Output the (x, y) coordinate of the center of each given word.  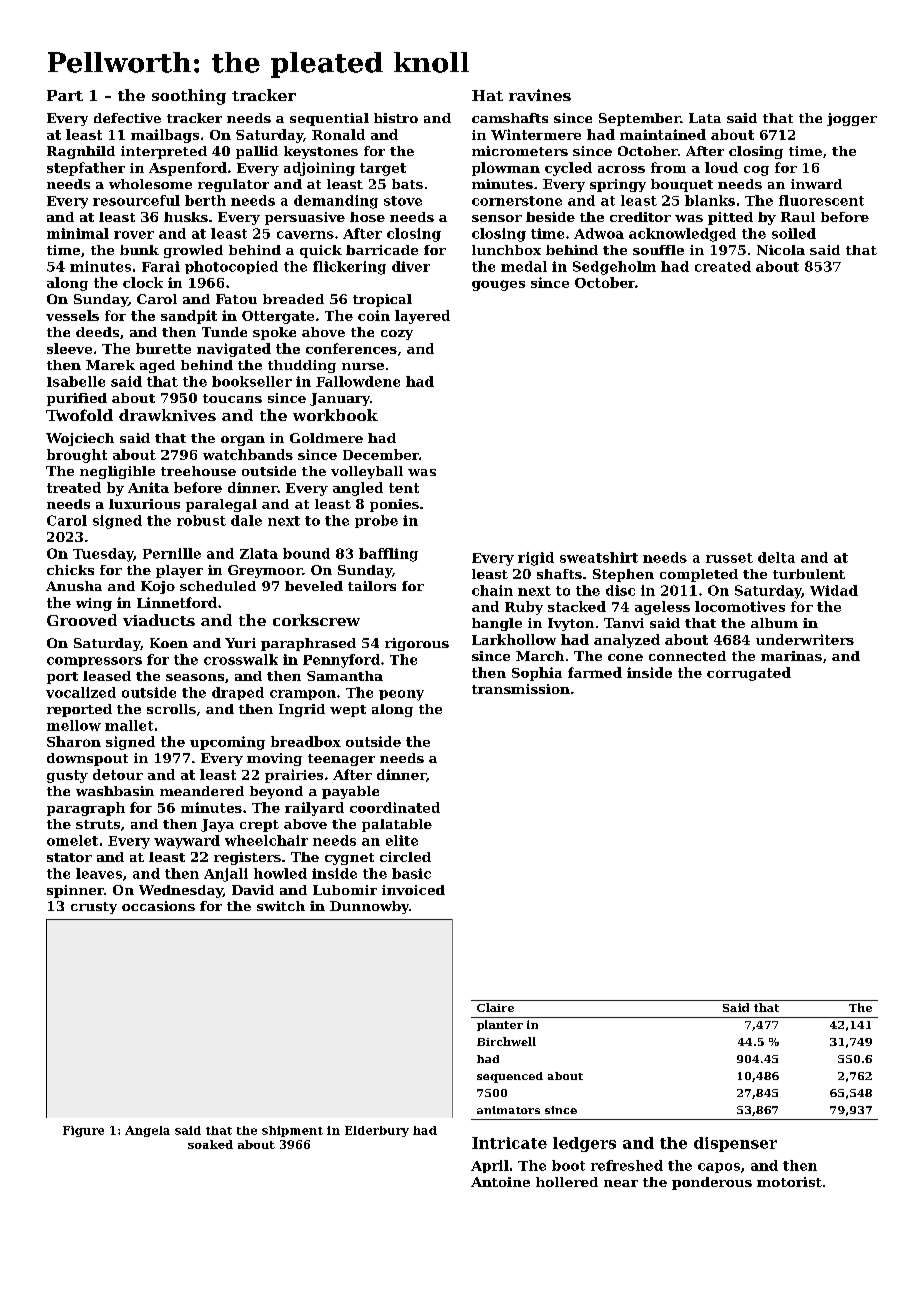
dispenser (735, 1144)
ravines (540, 95)
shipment (292, 1131)
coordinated (395, 807)
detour (118, 774)
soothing (189, 97)
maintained (663, 134)
